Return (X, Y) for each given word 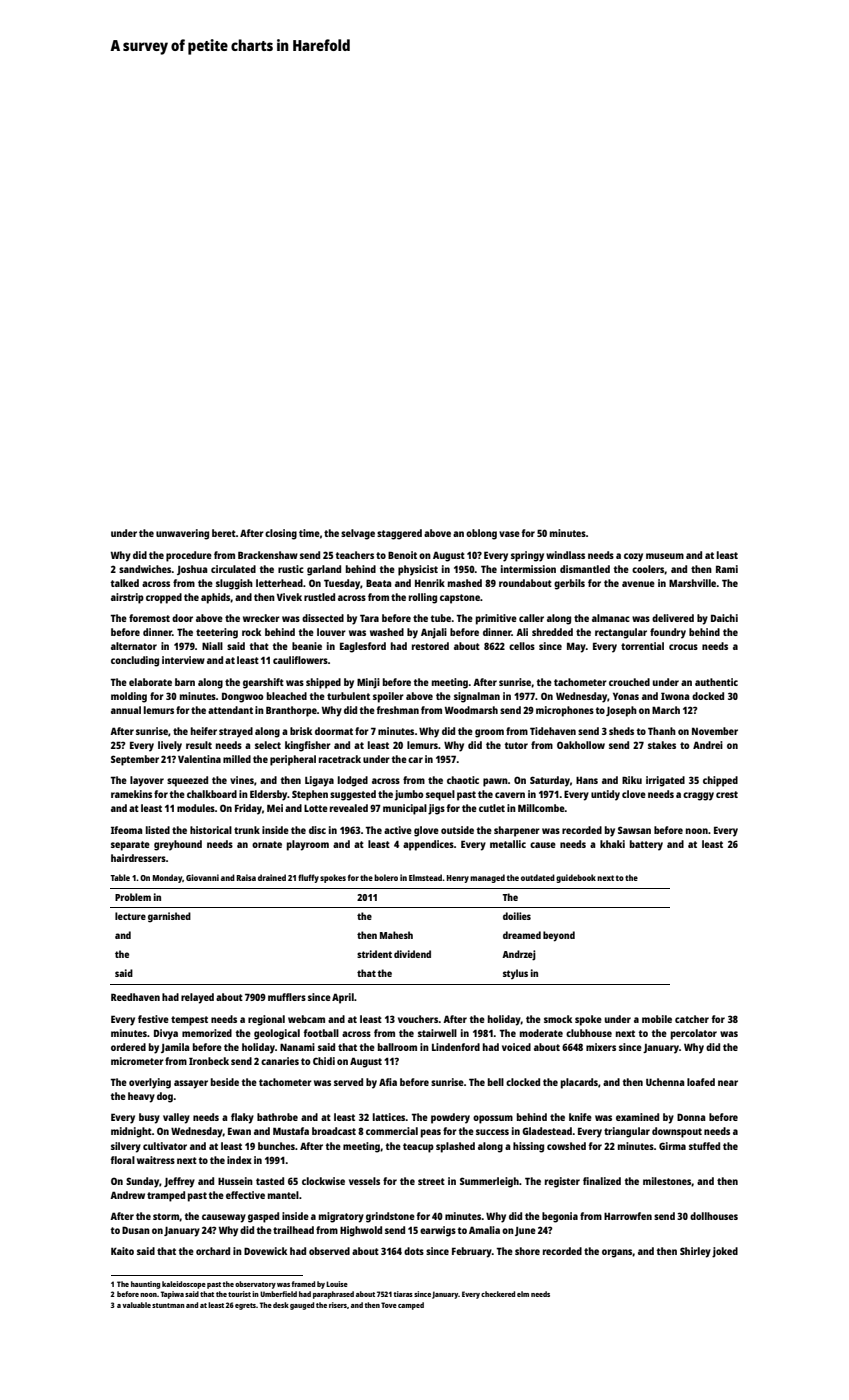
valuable (136, 1305)
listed (158, 830)
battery (646, 845)
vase (509, 534)
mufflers (287, 997)
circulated (233, 569)
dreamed (522, 935)
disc (317, 830)
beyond (559, 936)
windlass (565, 555)
